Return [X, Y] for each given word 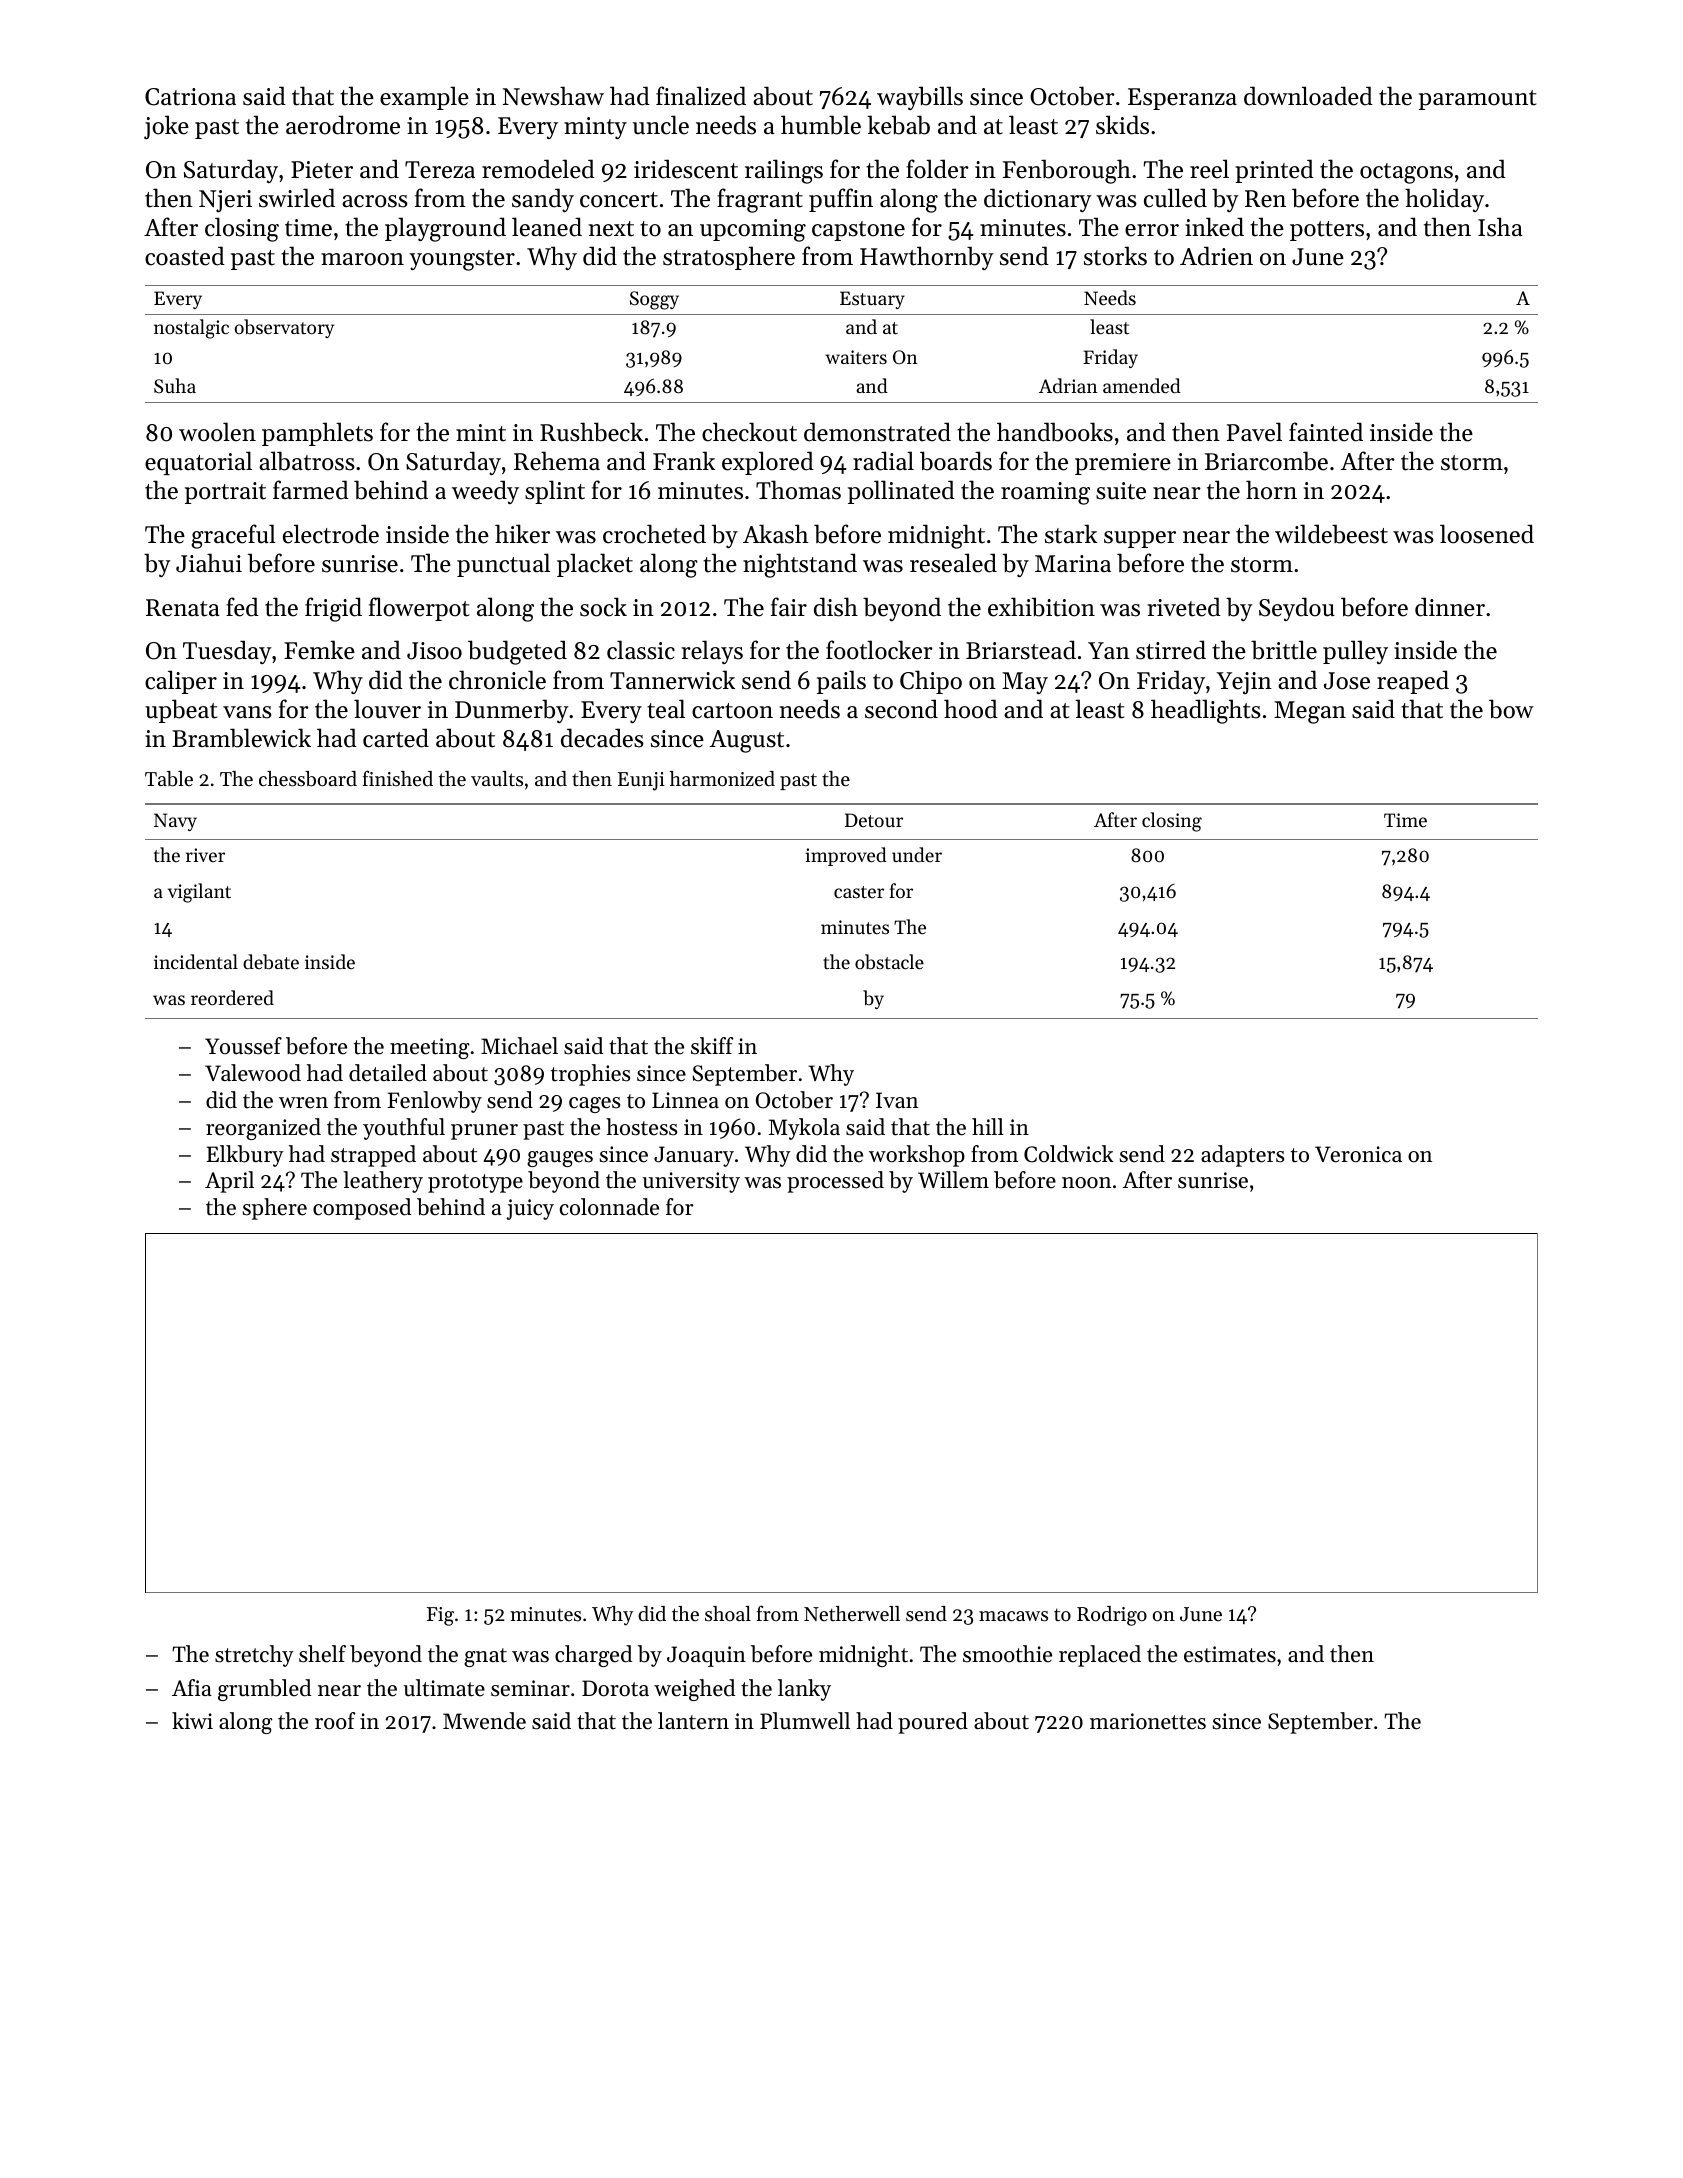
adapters [1242, 1156]
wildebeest [1331, 534]
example [424, 98]
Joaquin [706, 1656]
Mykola [804, 1129]
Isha [1500, 227]
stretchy [254, 1656]
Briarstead [1021, 650]
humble [821, 125]
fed [242, 607]
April [229, 1182]
